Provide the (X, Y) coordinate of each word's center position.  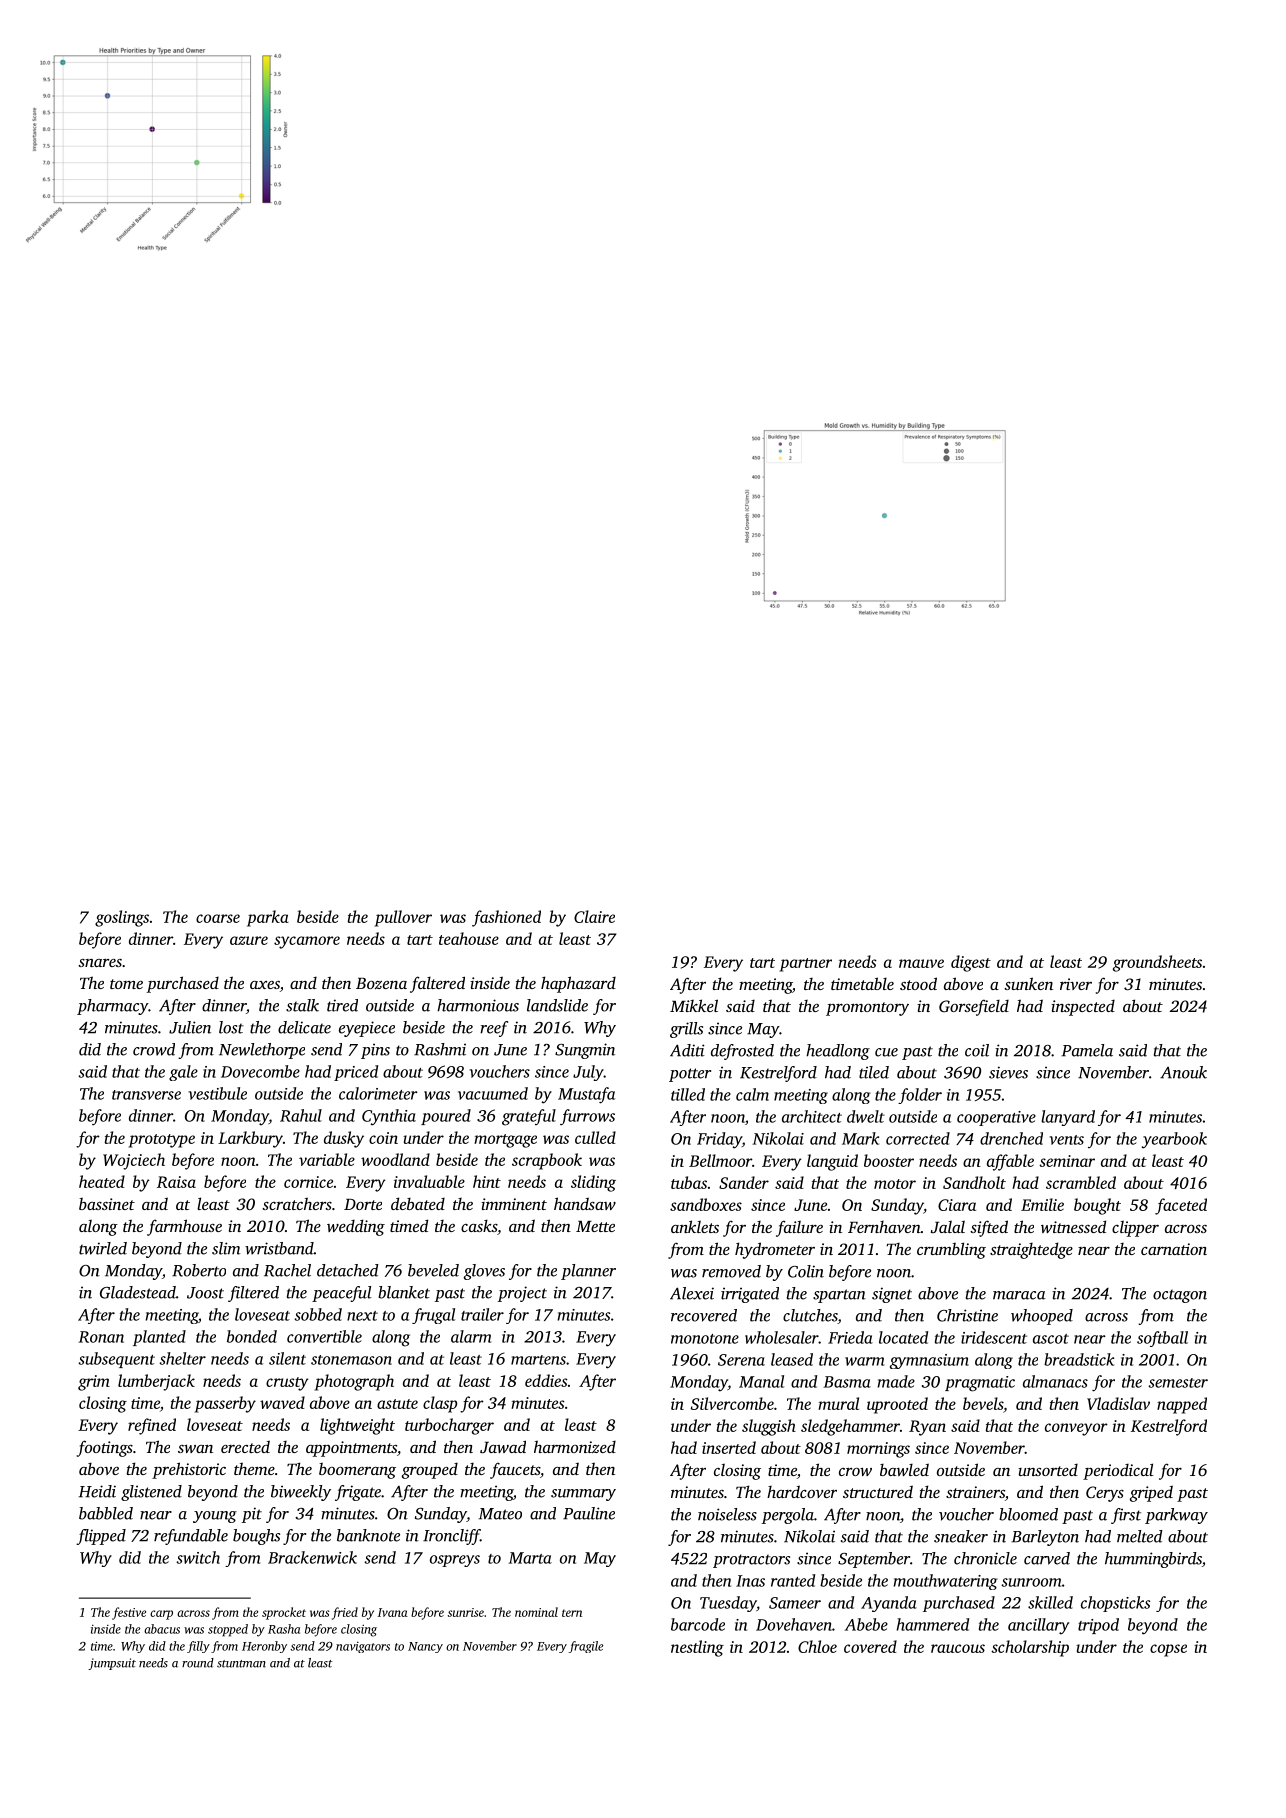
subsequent (116, 1360)
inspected (1083, 1008)
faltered (437, 984)
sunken (1028, 983)
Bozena (381, 983)
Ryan (927, 1428)
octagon (1180, 1296)
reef (494, 1029)
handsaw (585, 1203)
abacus (162, 1629)
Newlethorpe (262, 1051)
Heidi (97, 1491)
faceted (1181, 1206)
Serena (741, 1360)
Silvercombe (732, 1403)
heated (102, 1181)
